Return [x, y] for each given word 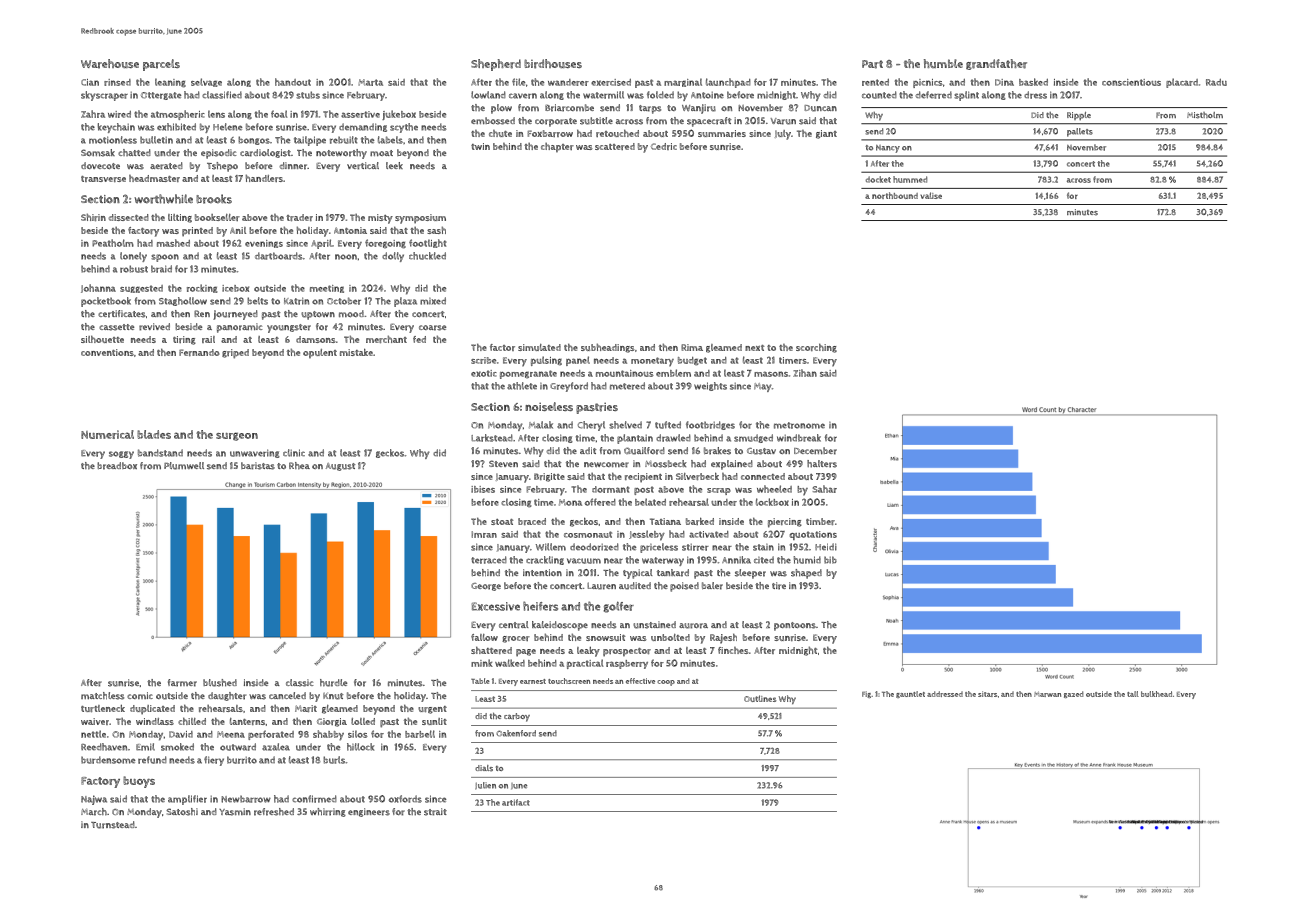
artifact [516, 802]
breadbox [117, 466]
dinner [293, 166]
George [486, 587]
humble [943, 63]
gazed [1074, 694]
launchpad [728, 83]
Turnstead [113, 825]
